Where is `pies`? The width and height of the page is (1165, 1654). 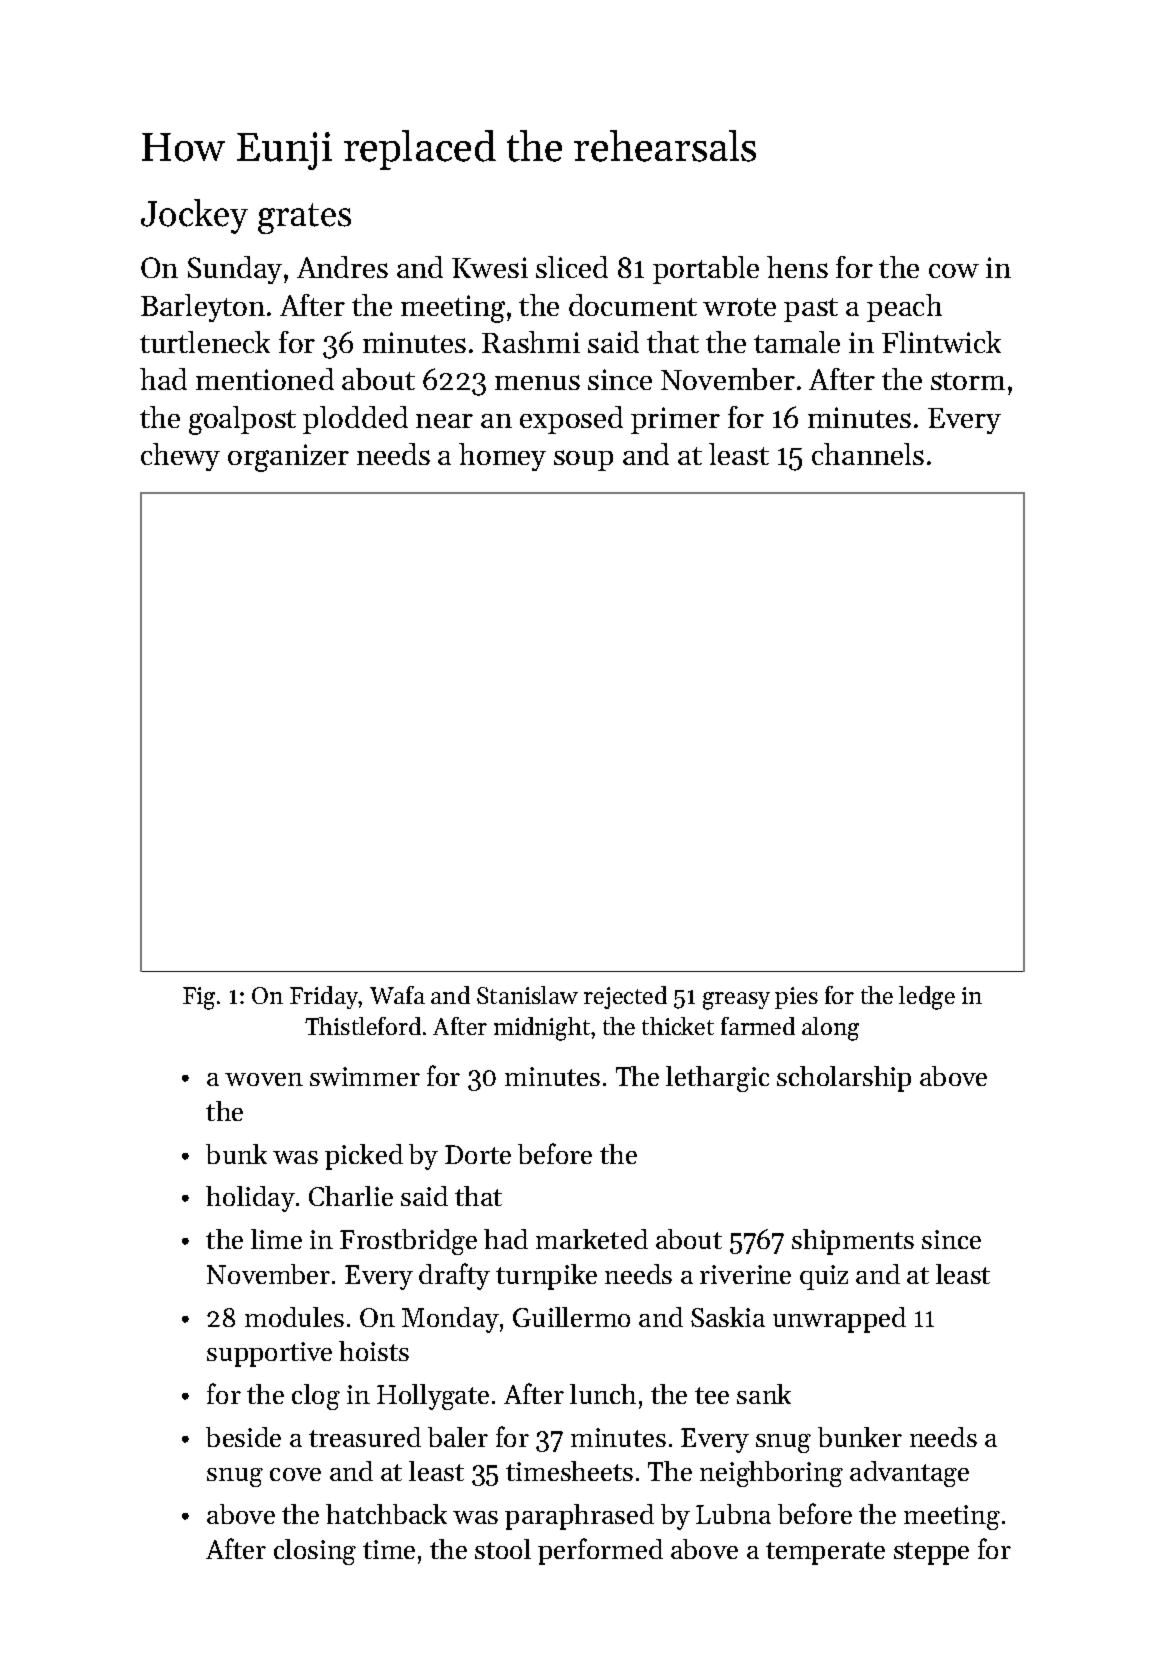 pies is located at coordinates (796, 998).
